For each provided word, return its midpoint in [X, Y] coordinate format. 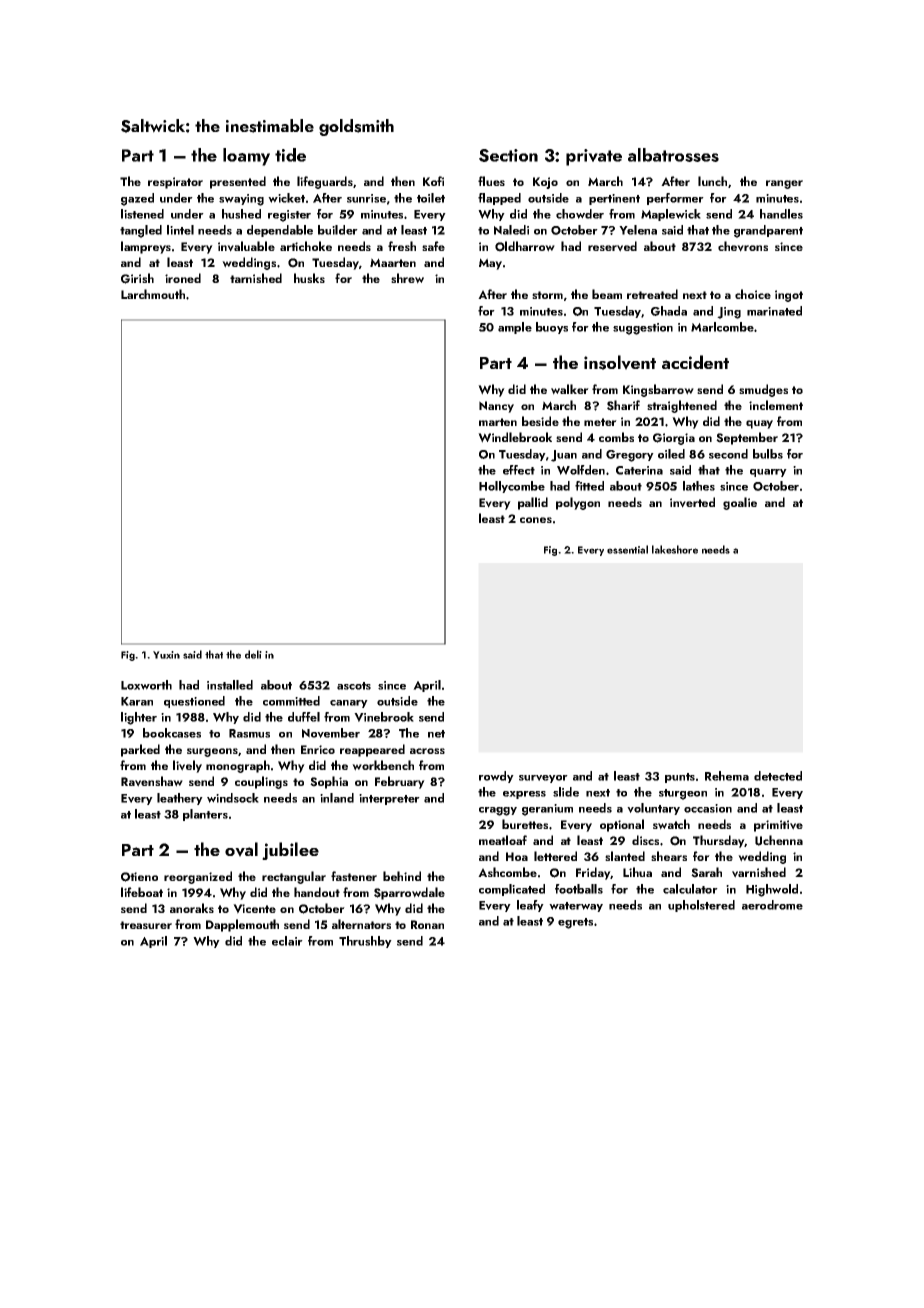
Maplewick [671, 215]
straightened [682, 406]
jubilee [290, 851]
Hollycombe [512, 487]
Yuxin [166, 655]
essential [627, 549]
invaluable [246, 246]
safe [433, 246]
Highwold [772, 890]
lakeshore [675, 549]
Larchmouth [153, 294]
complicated [512, 890]
